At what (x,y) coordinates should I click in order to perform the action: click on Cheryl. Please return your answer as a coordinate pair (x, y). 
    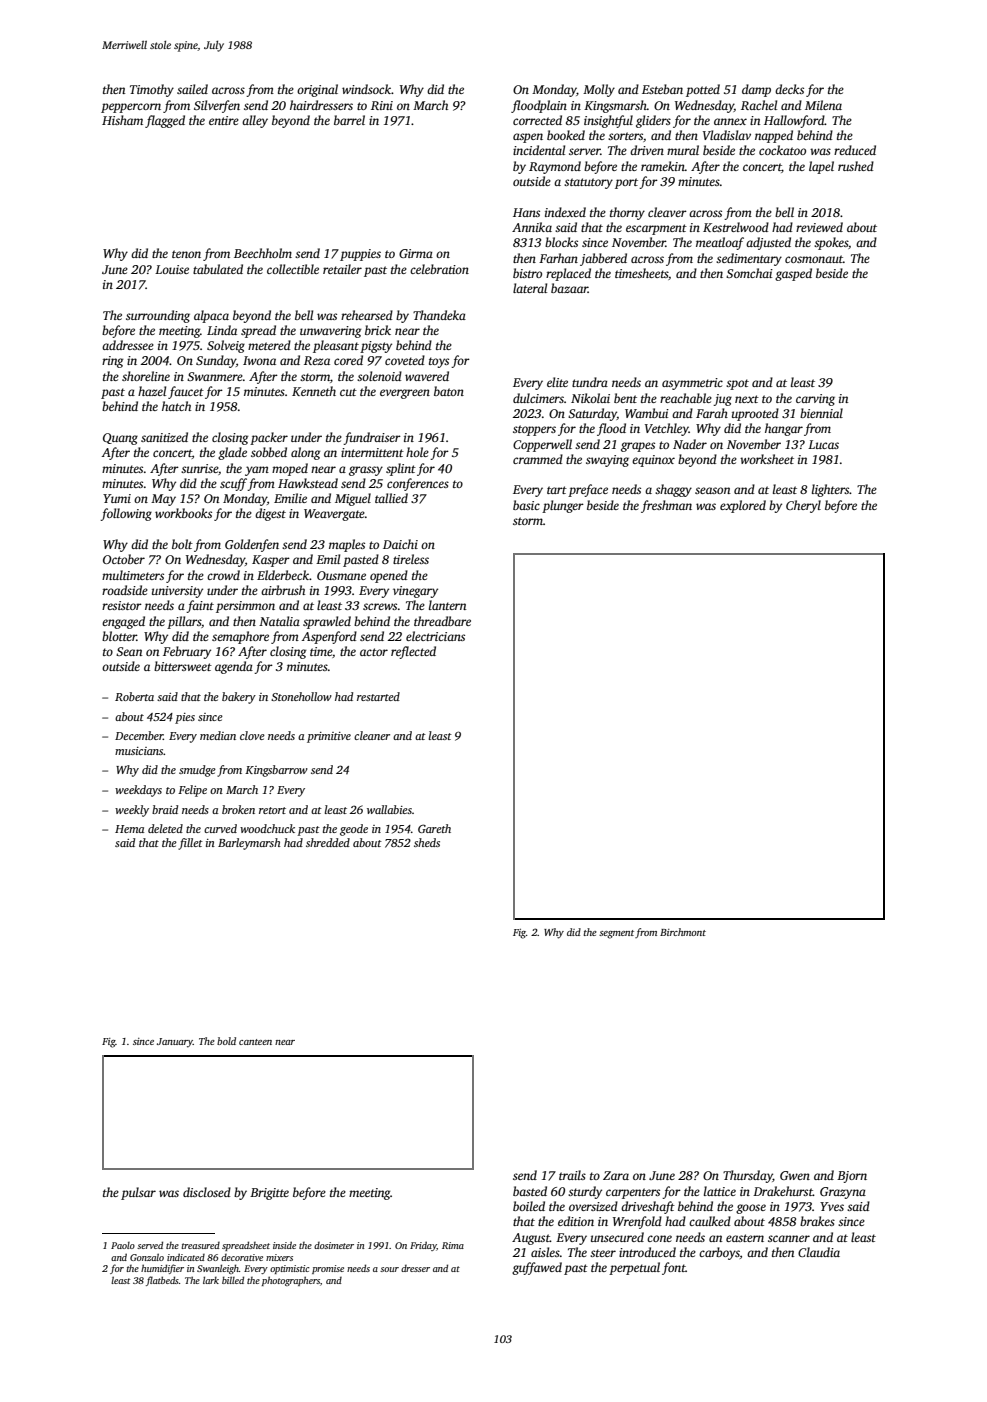
    Looking at the image, I should click on (803, 506).
